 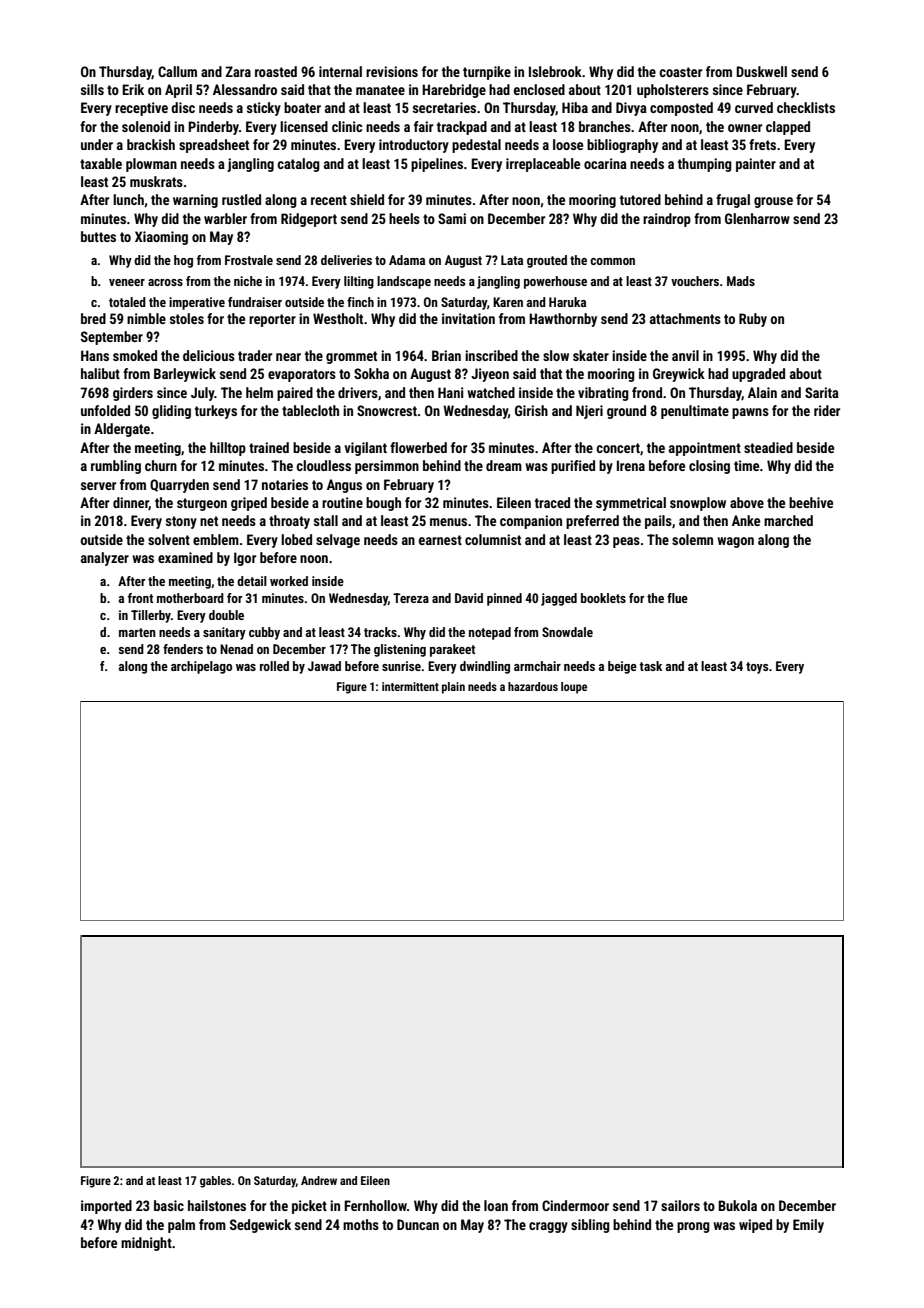 I want to click on bibliography, so click(x=622, y=146).
